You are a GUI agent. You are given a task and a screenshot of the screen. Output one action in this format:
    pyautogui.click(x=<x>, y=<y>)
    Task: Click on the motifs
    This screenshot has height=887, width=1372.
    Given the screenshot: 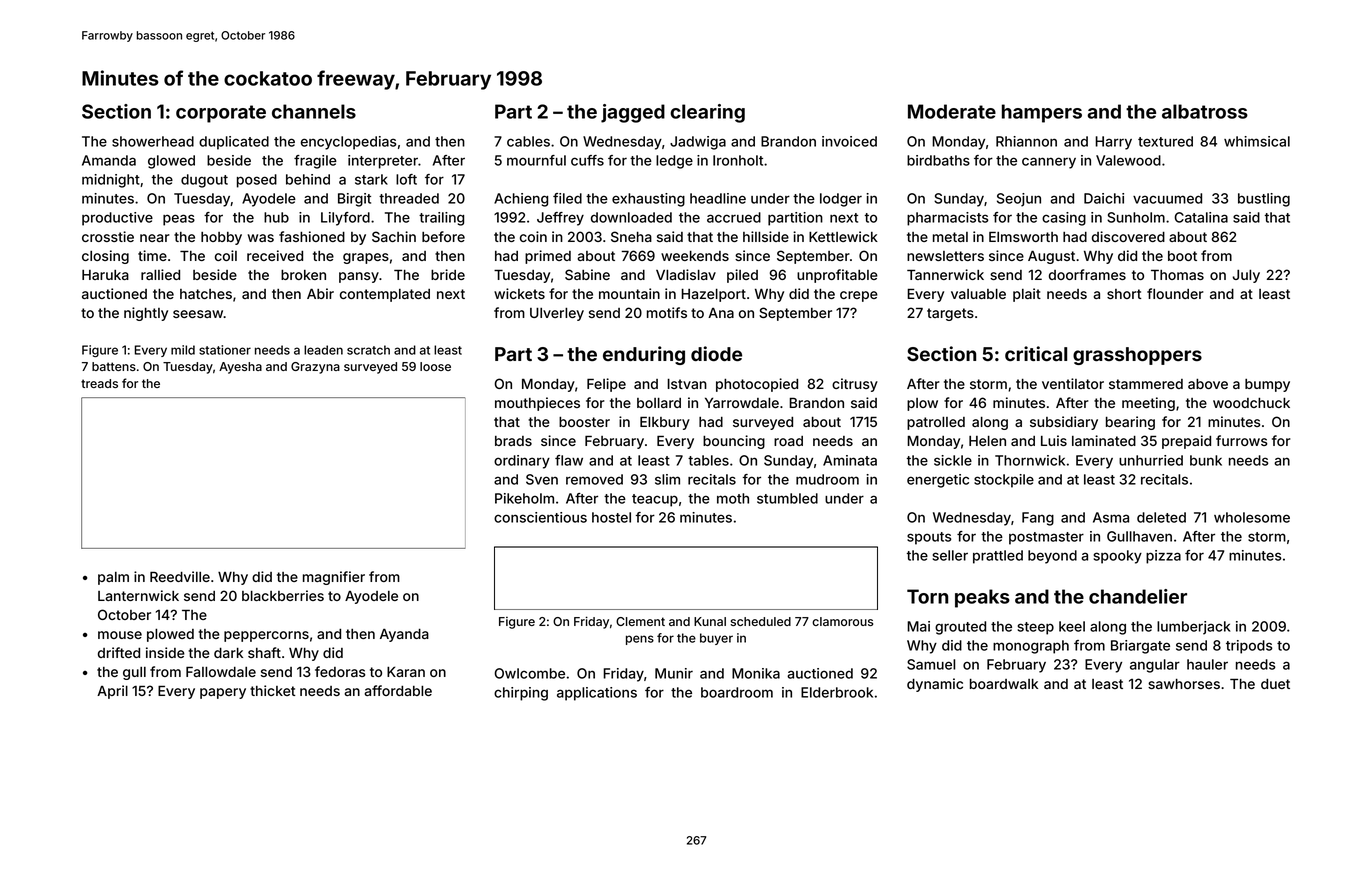 What is the action you would take?
    pyautogui.click(x=667, y=312)
